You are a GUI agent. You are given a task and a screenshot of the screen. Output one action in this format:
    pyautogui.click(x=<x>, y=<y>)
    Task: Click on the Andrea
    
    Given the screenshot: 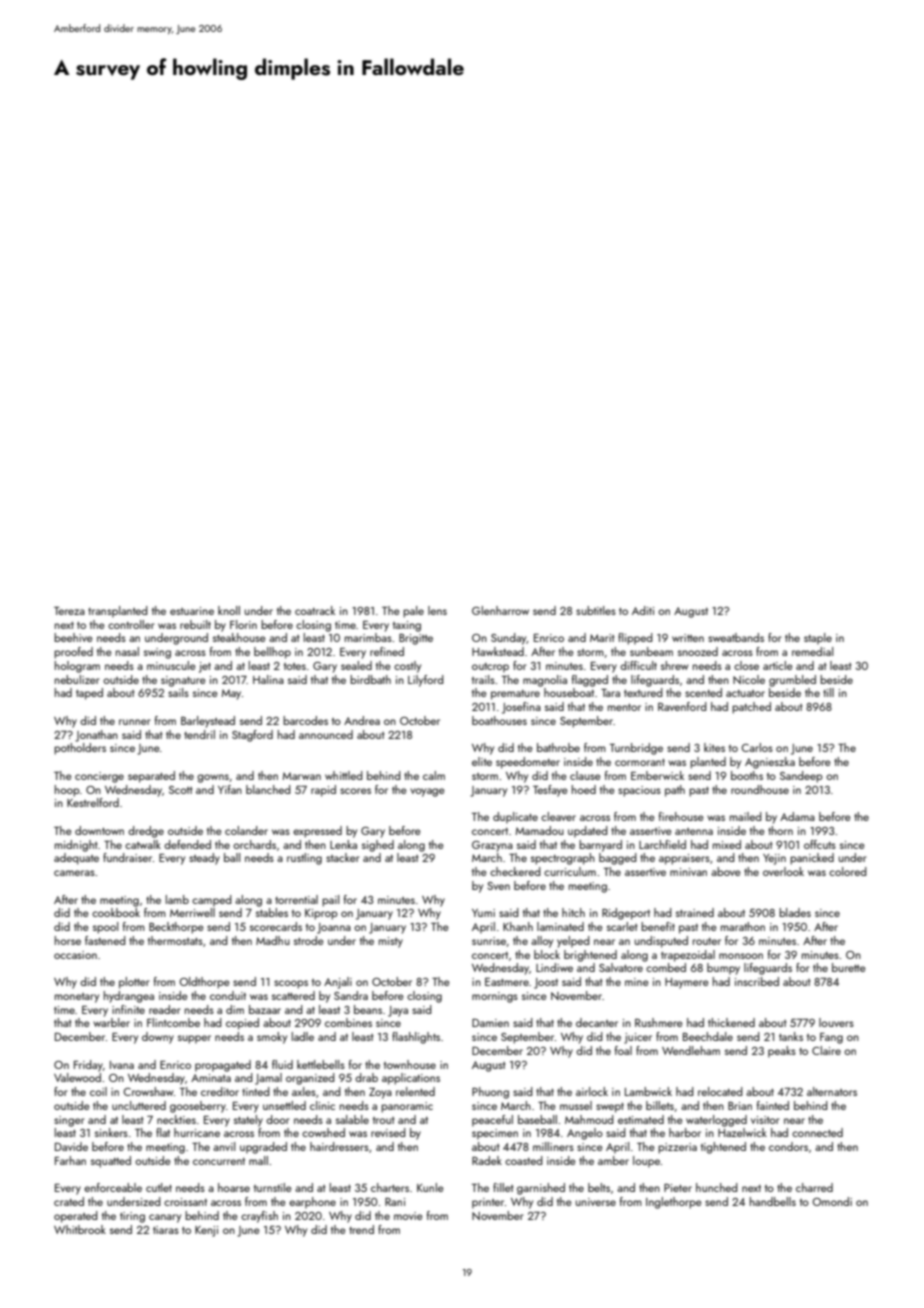 What is the action you would take?
    pyautogui.click(x=362, y=720)
